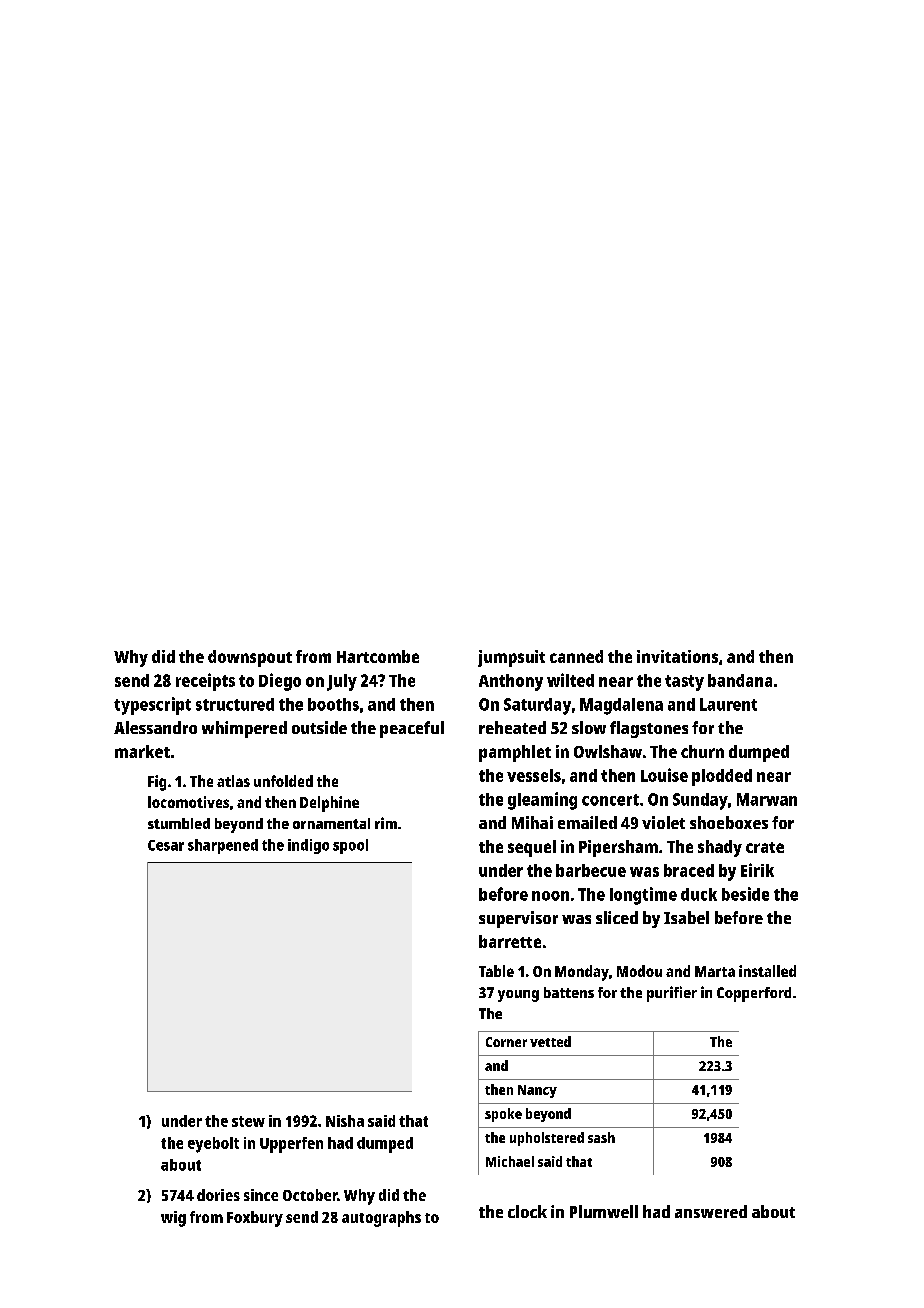 The height and width of the screenshot is (1308, 924). What do you see at coordinates (378, 656) in the screenshot?
I see `Hartcombe` at bounding box center [378, 656].
